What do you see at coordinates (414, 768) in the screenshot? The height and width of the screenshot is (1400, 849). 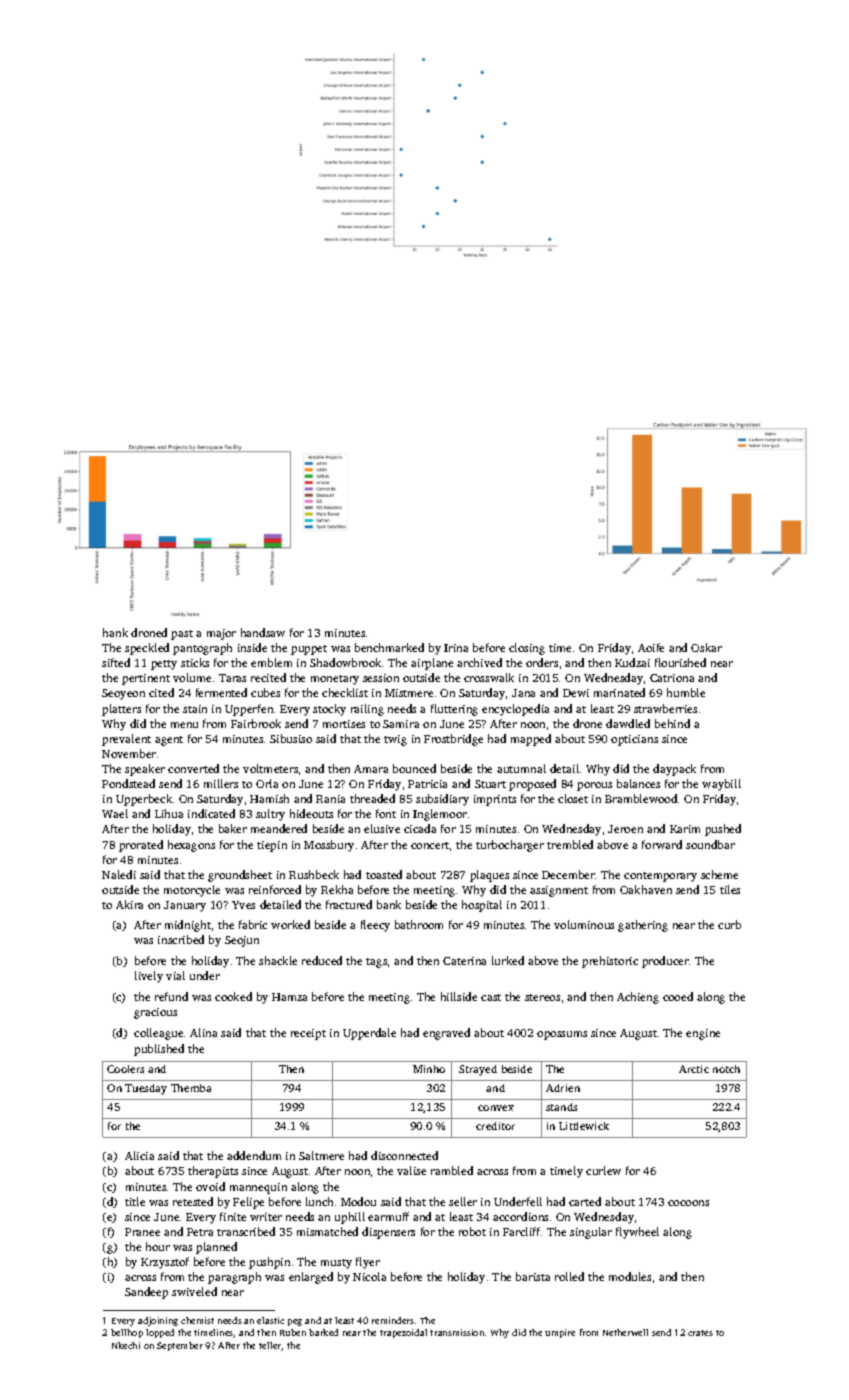 I see `bounced` at bounding box center [414, 768].
